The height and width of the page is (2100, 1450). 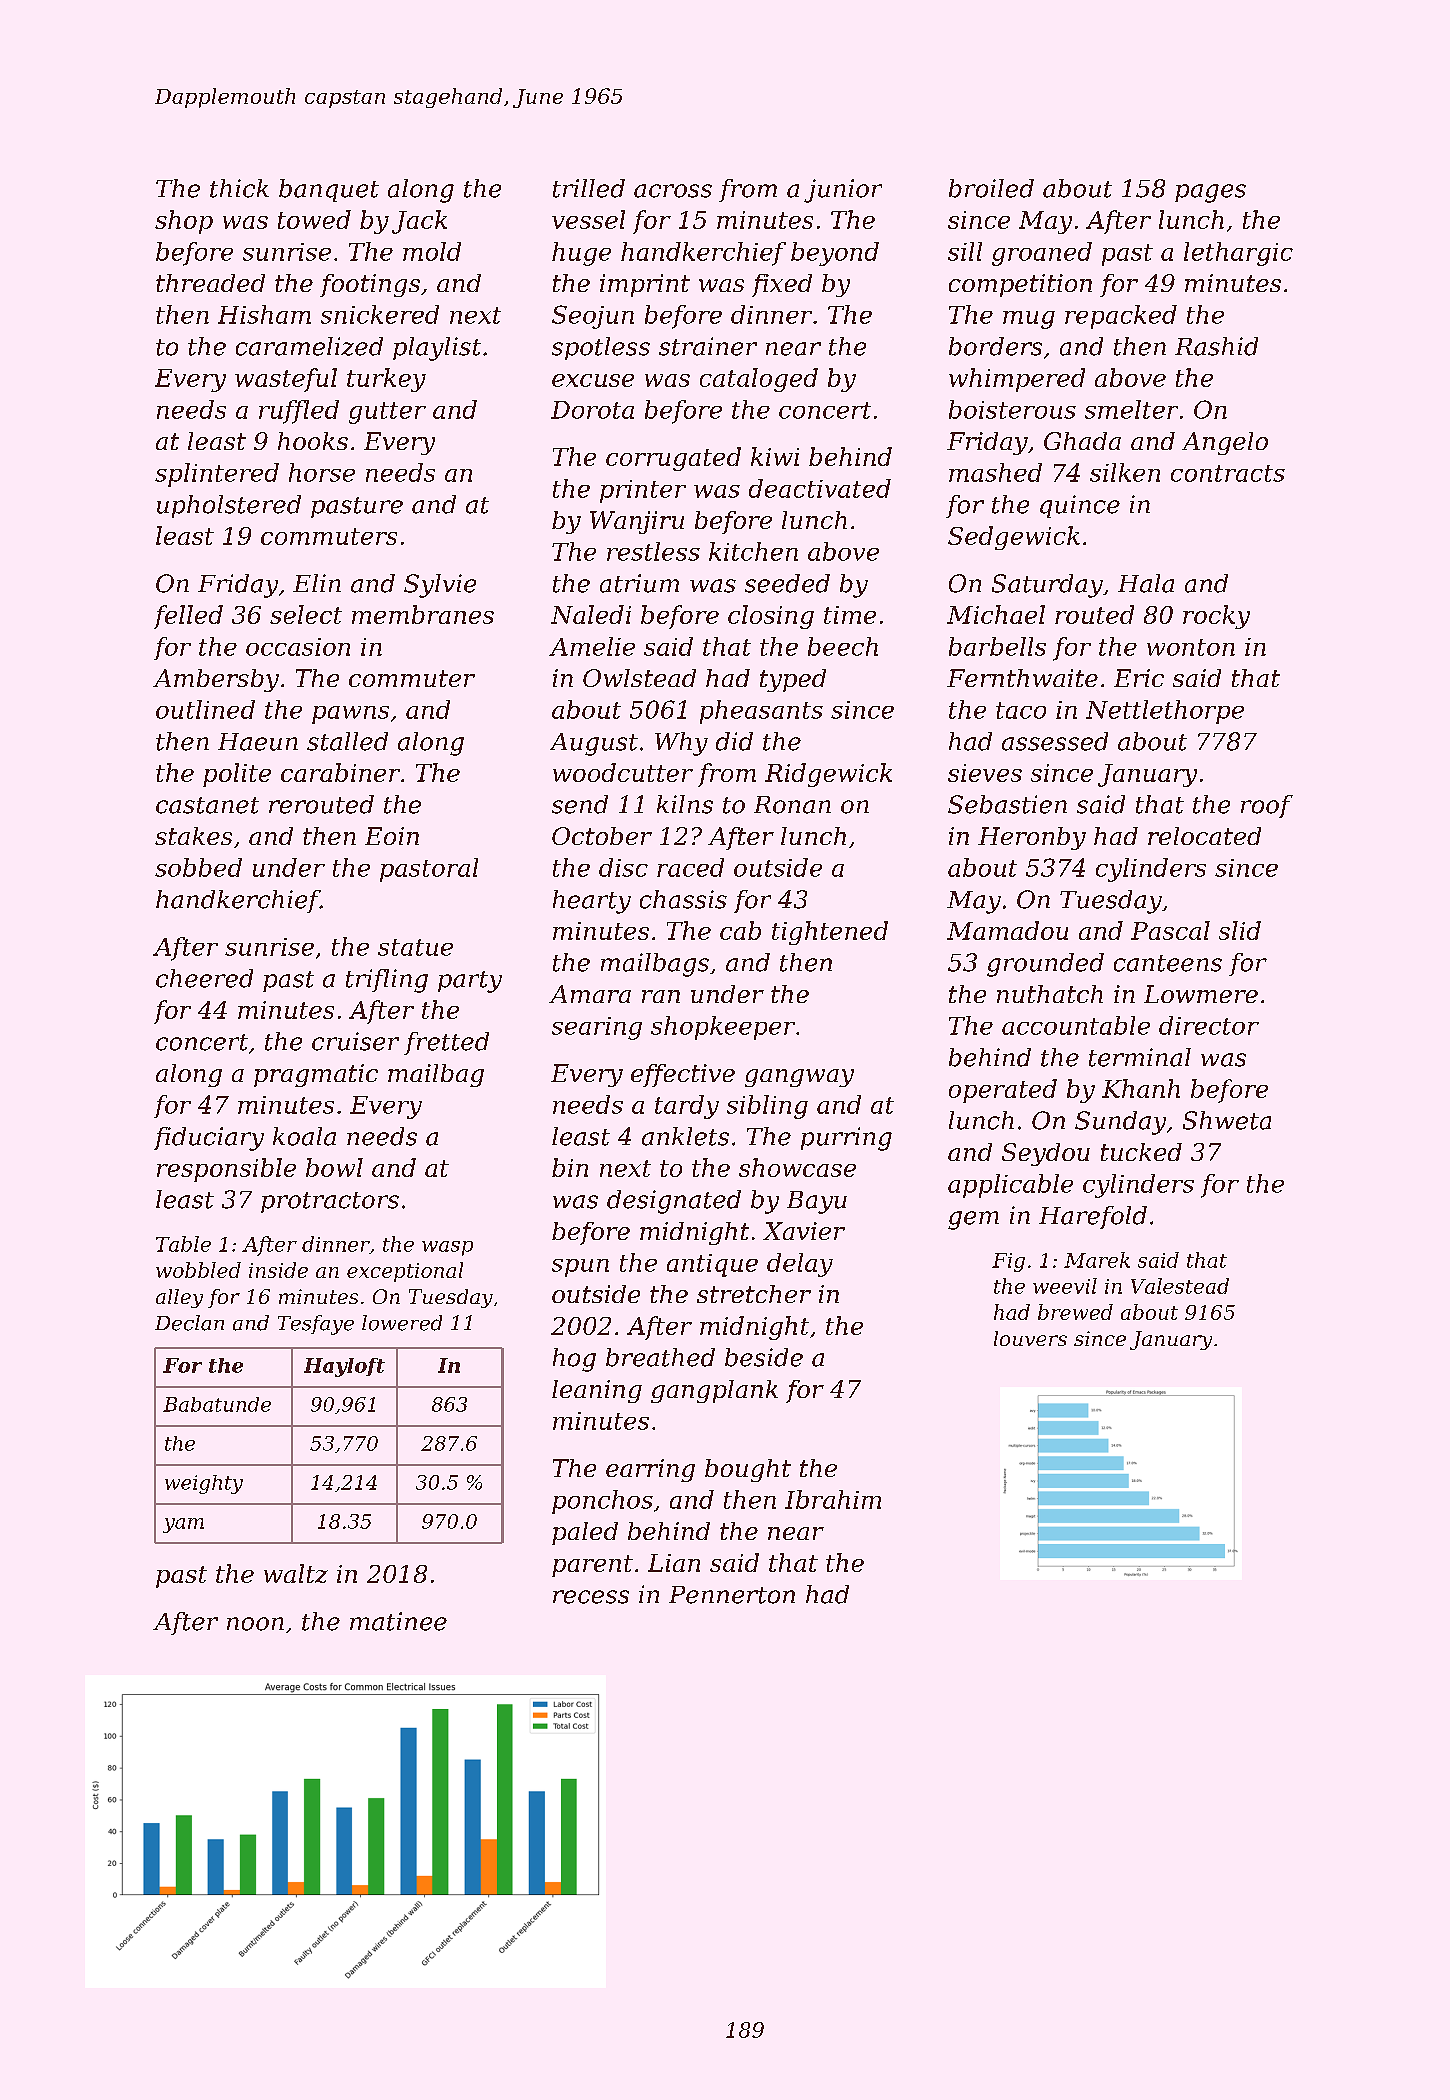 I want to click on Ambersby, so click(x=216, y=680).
